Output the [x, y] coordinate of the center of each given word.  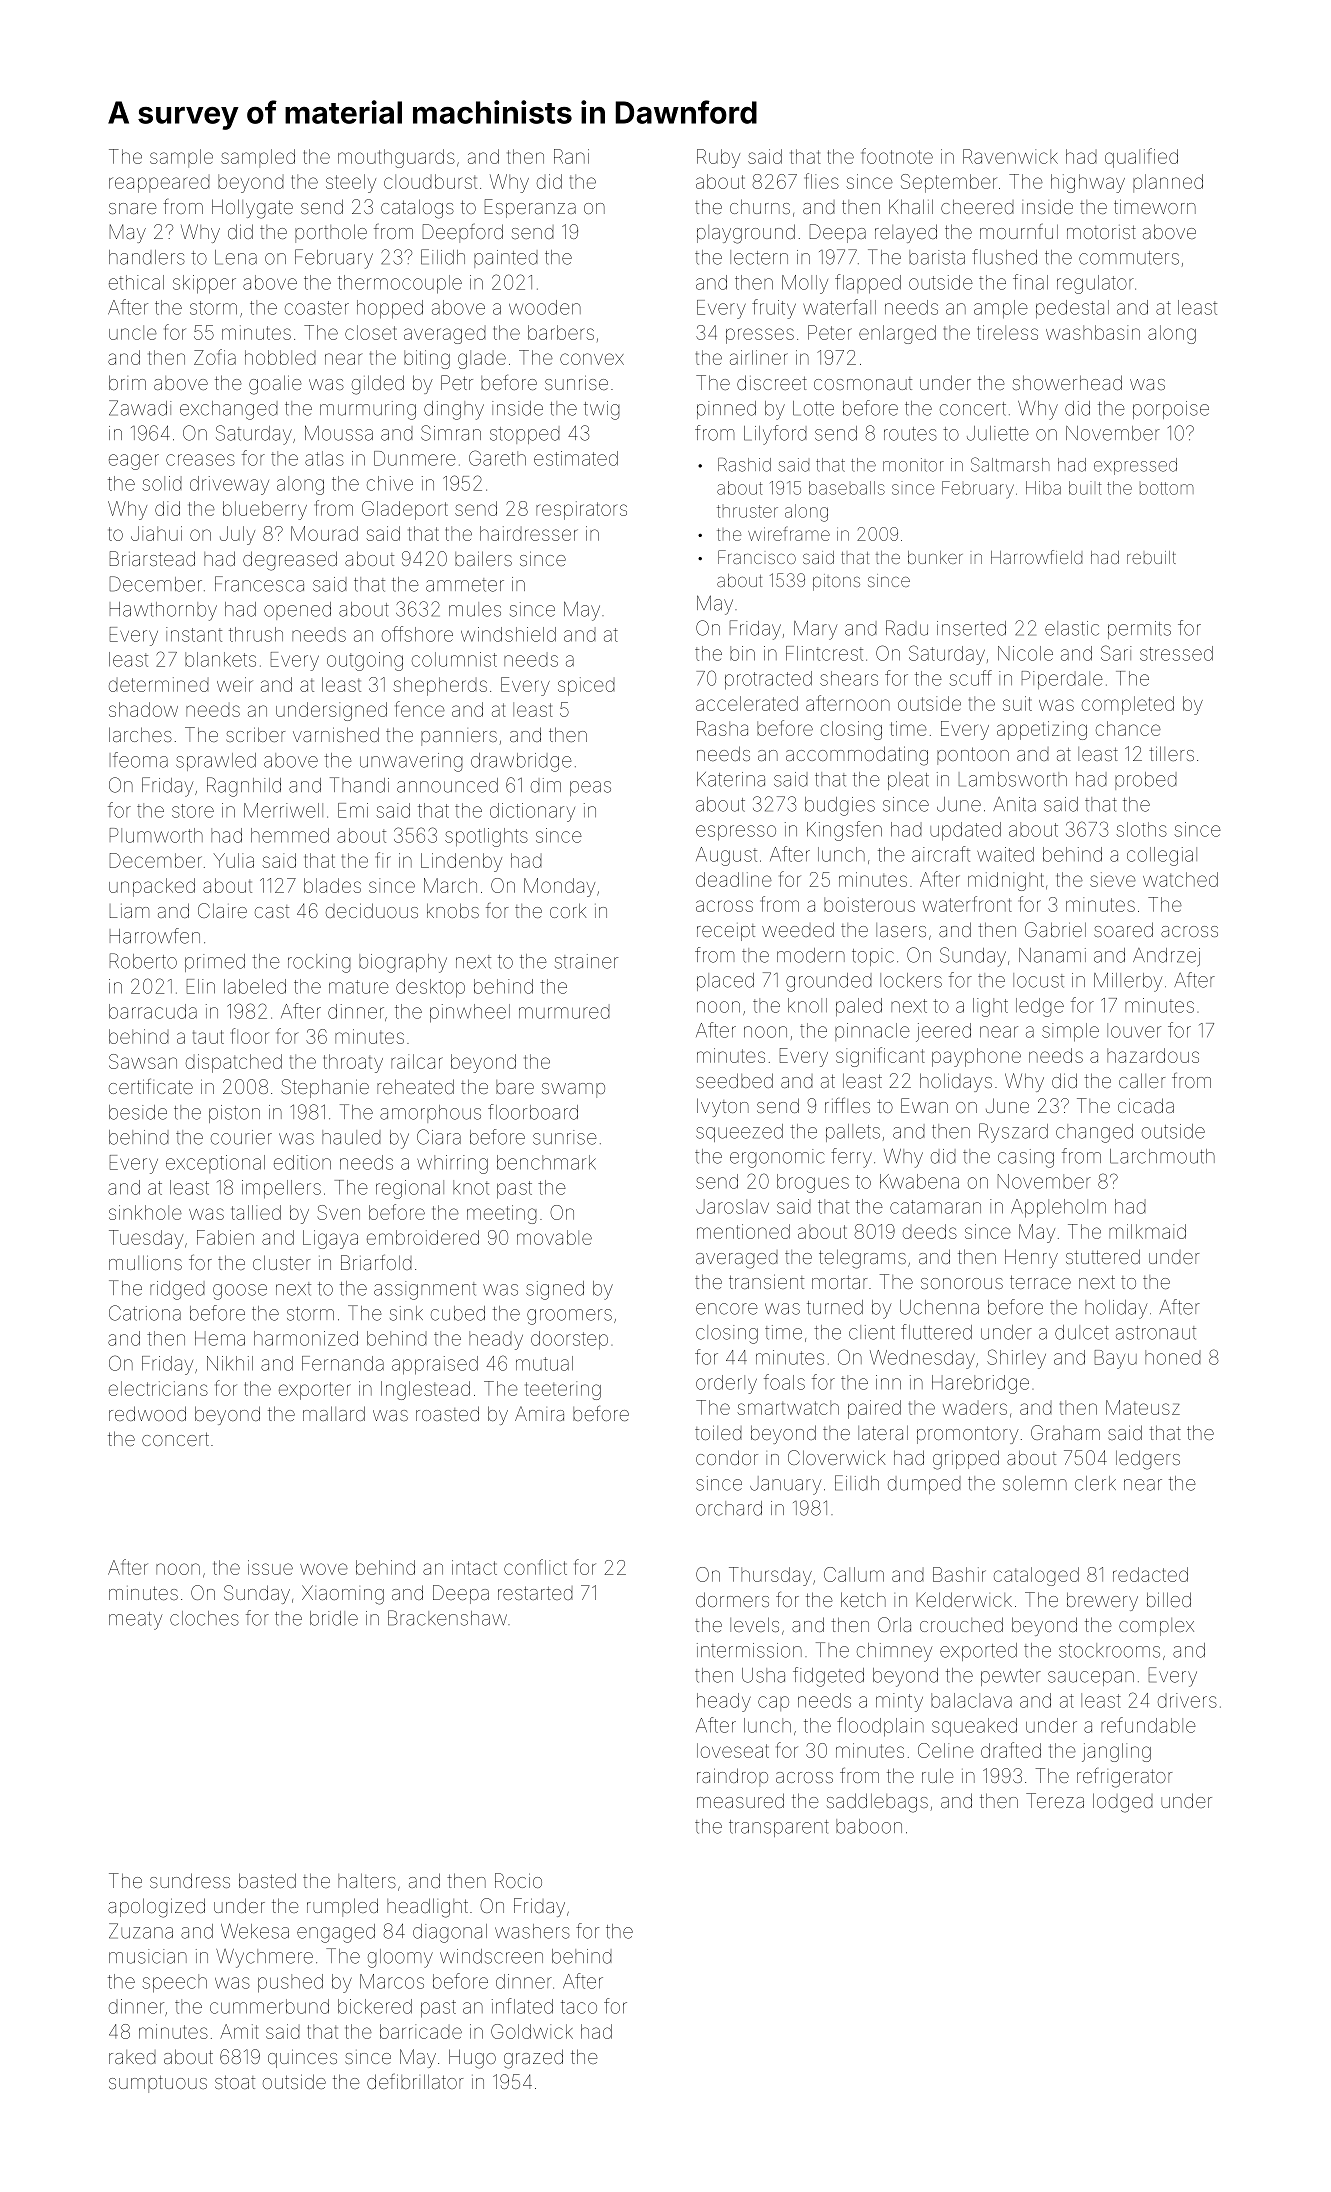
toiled [718, 1432]
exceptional [215, 1164]
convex [592, 359]
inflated [522, 2006]
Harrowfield [1036, 557]
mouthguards [396, 158]
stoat [235, 2082]
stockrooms [1109, 1650]
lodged [1123, 1803]
